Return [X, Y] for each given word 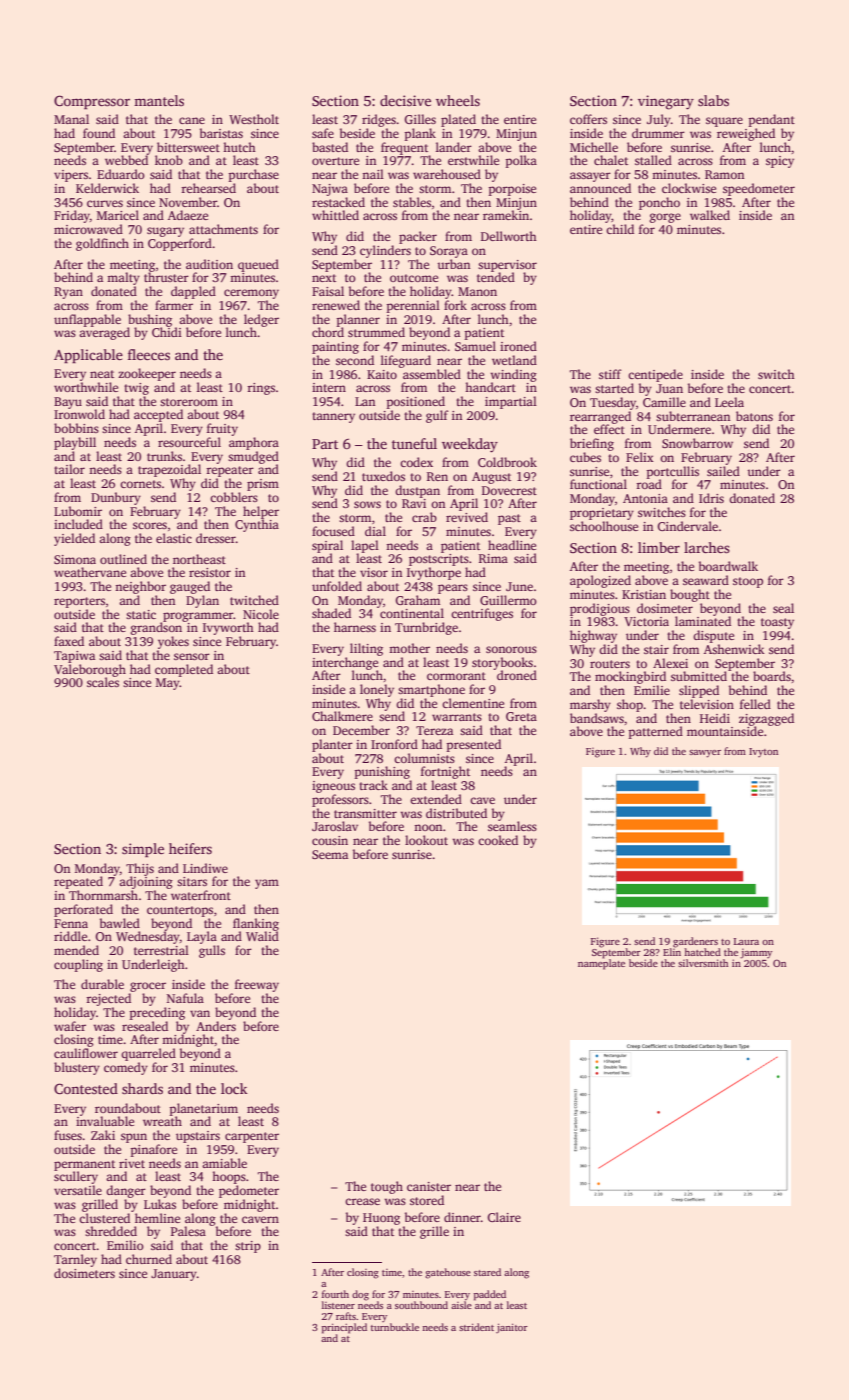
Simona [75, 559]
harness [355, 627]
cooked [498, 840]
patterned [655, 732]
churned [149, 1259]
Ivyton [763, 752]
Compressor [92, 102]
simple [143, 850]
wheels [458, 100]
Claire [504, 1217]
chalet [611, 160]
